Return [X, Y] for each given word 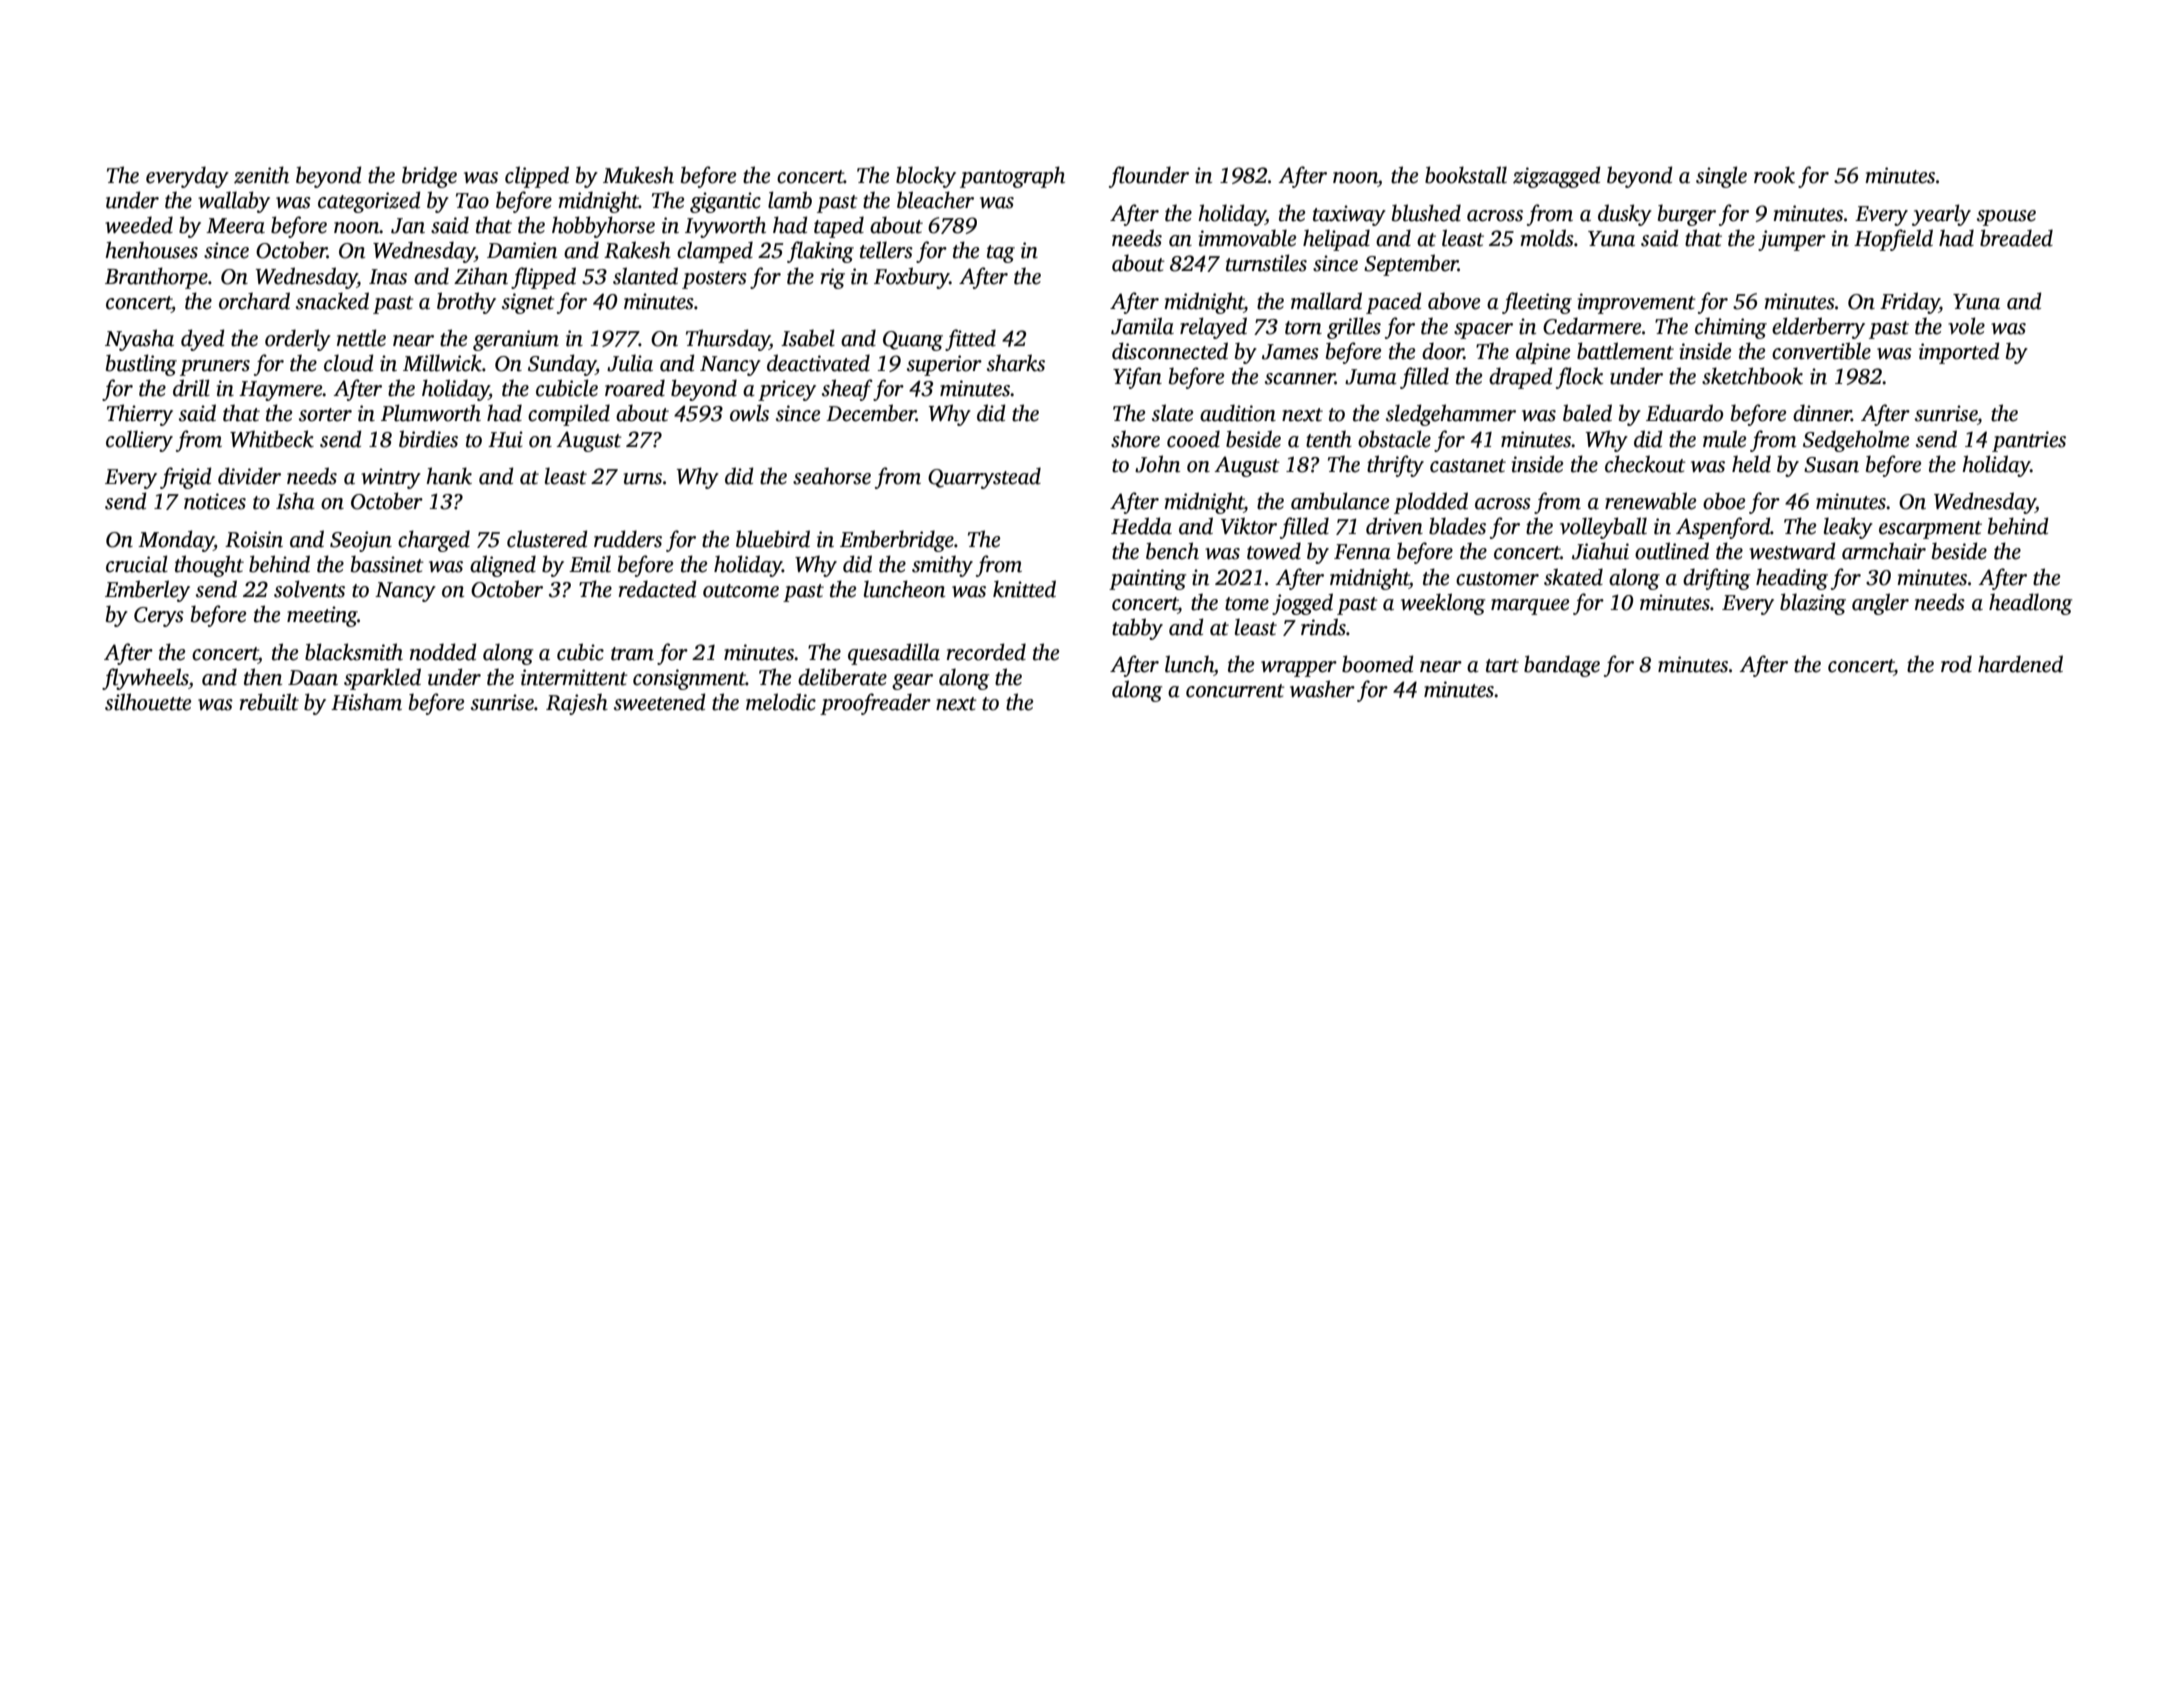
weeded [139, 225]
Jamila [1142, 326]
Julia [630, 363]
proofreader [875, 704]
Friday [1909, 303]
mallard [1326, 301]
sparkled [382, 679]
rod [1956, 664]
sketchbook [1752, 376]
